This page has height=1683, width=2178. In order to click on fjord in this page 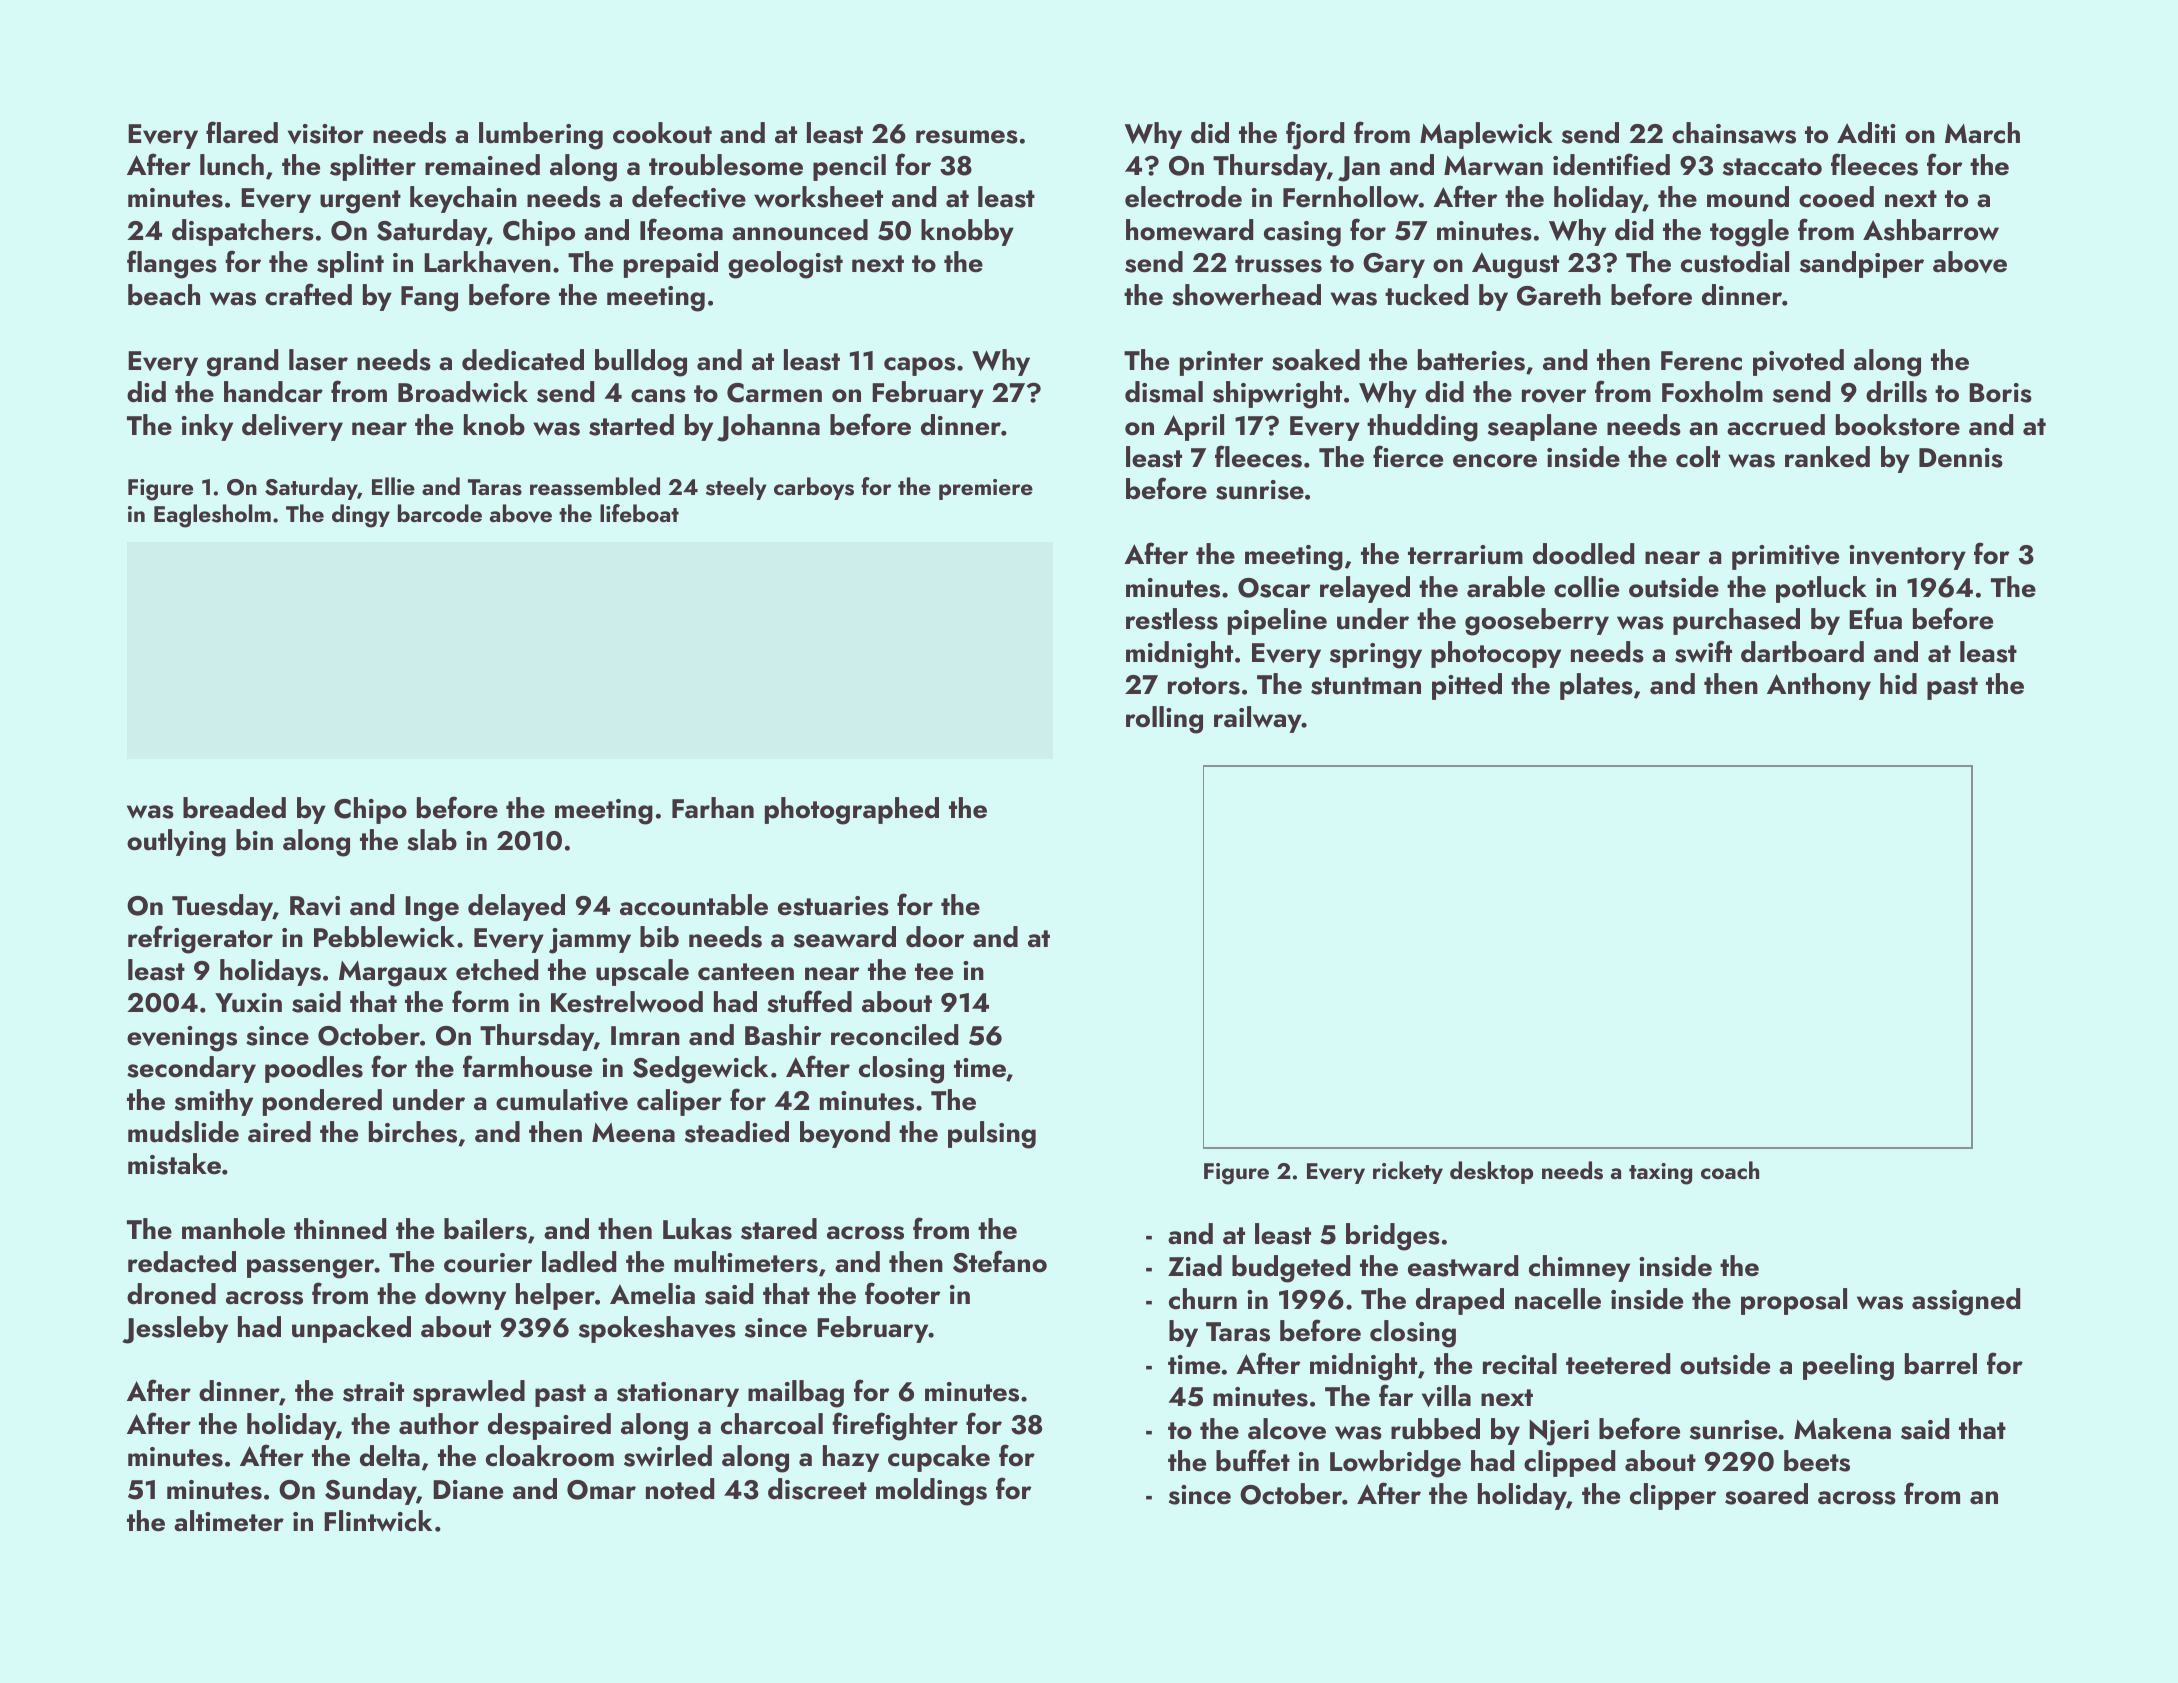, I will do `click(1315, 135)`.
